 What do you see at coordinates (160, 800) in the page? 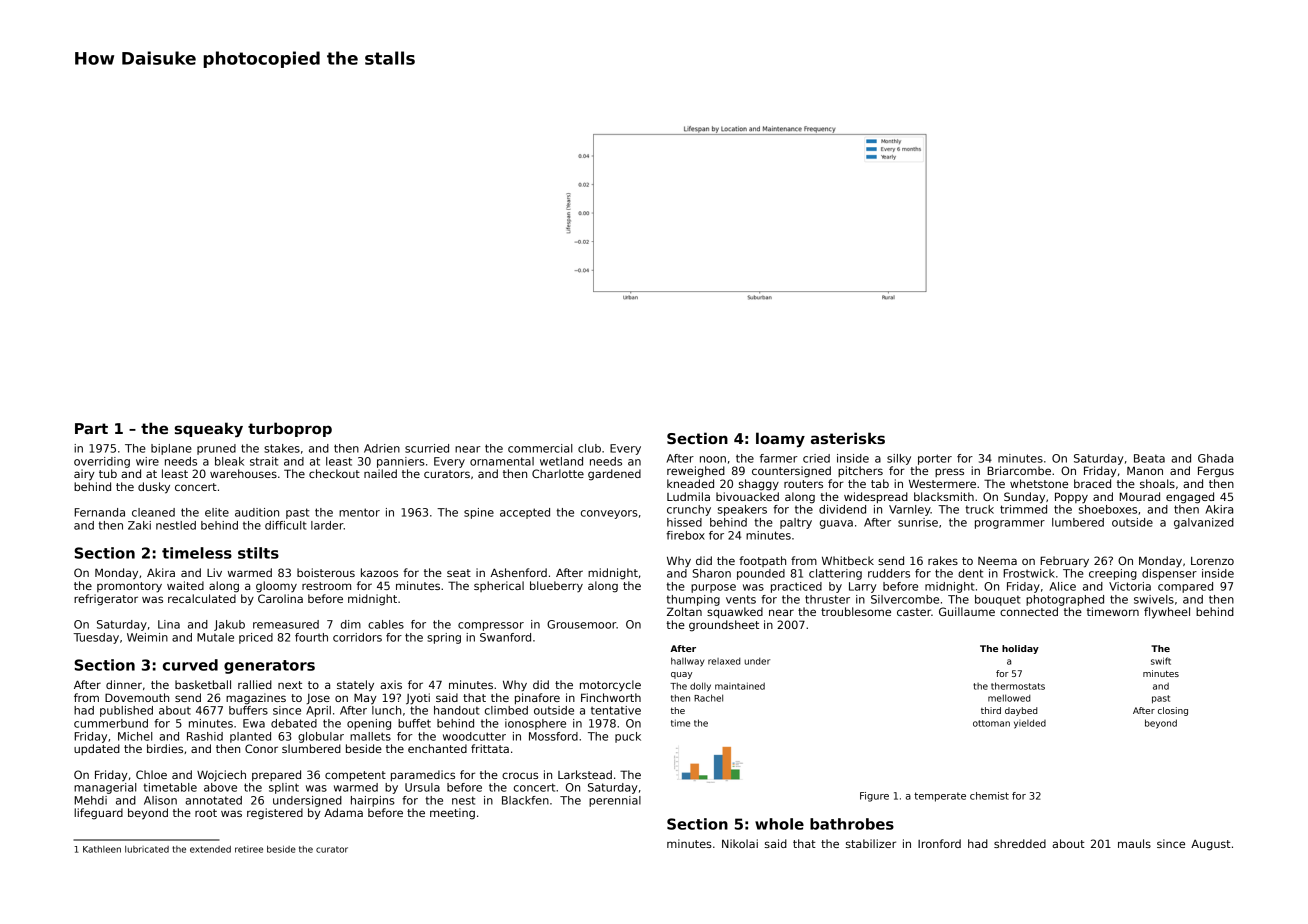
I see `Alison` at bounding box center [160, 800].
